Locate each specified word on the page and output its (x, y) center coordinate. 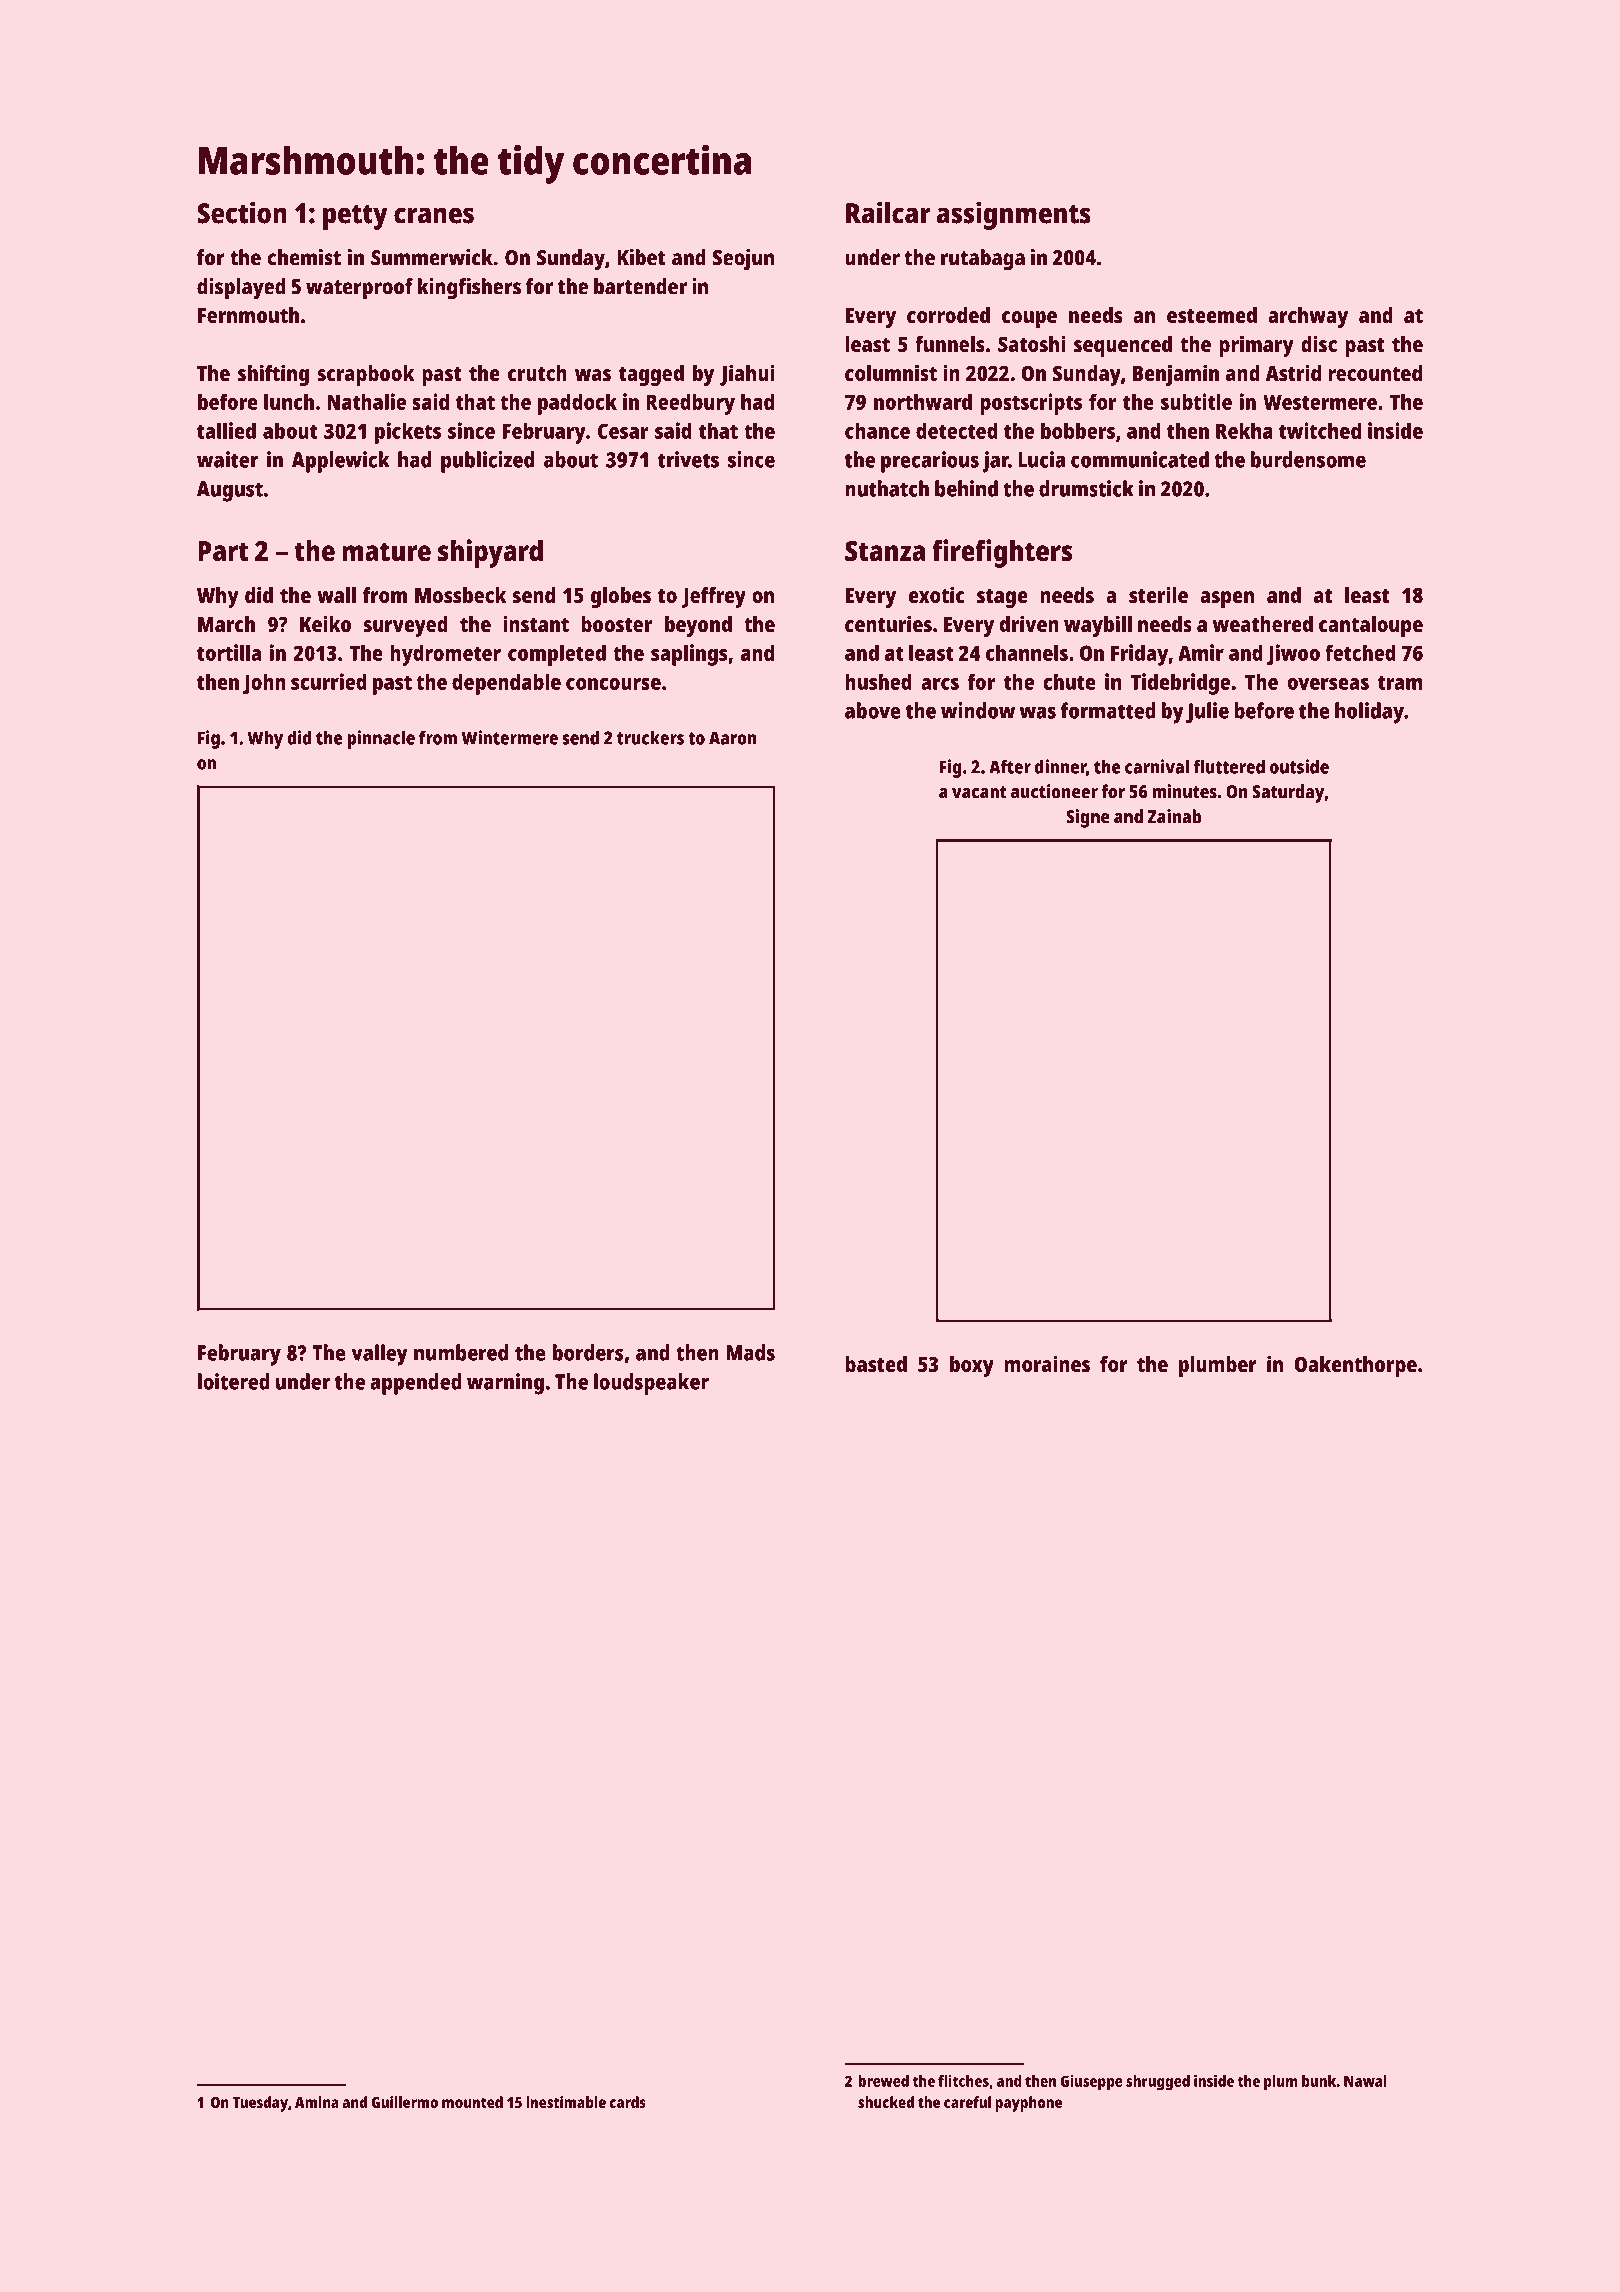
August (230, 491)
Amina (317, 2102)
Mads (750, 1352)
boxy (972, 1366)
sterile (1158, 594)
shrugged (1158, 2083)
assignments (1014, 215)
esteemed (1212, 315)
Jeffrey (714, 597)
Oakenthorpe (1355, 1366)
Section (242, 212)
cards (628, 2102)
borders (588, 1352)
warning (505, 1384)
